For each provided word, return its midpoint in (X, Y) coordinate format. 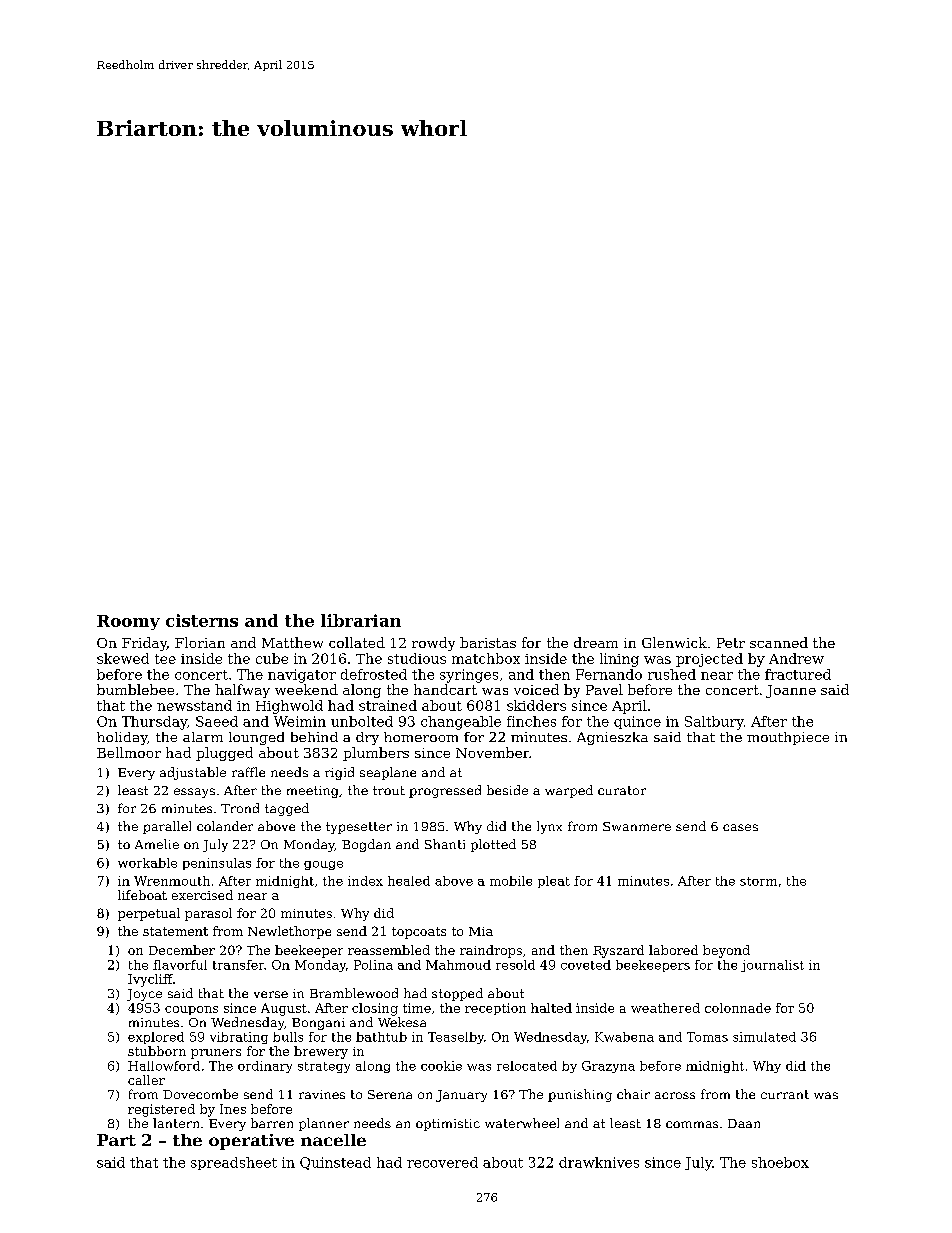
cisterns (202, 620)
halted (551, 1008)
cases (740, 827)
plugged (224, 754)
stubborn (157, 1051)
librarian (361, 620)
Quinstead (335, 1163)
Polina (373, 965)
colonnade (738, 1008)
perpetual (149, 914)
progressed (445, 791)
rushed (672, 674)
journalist (772, 966)
